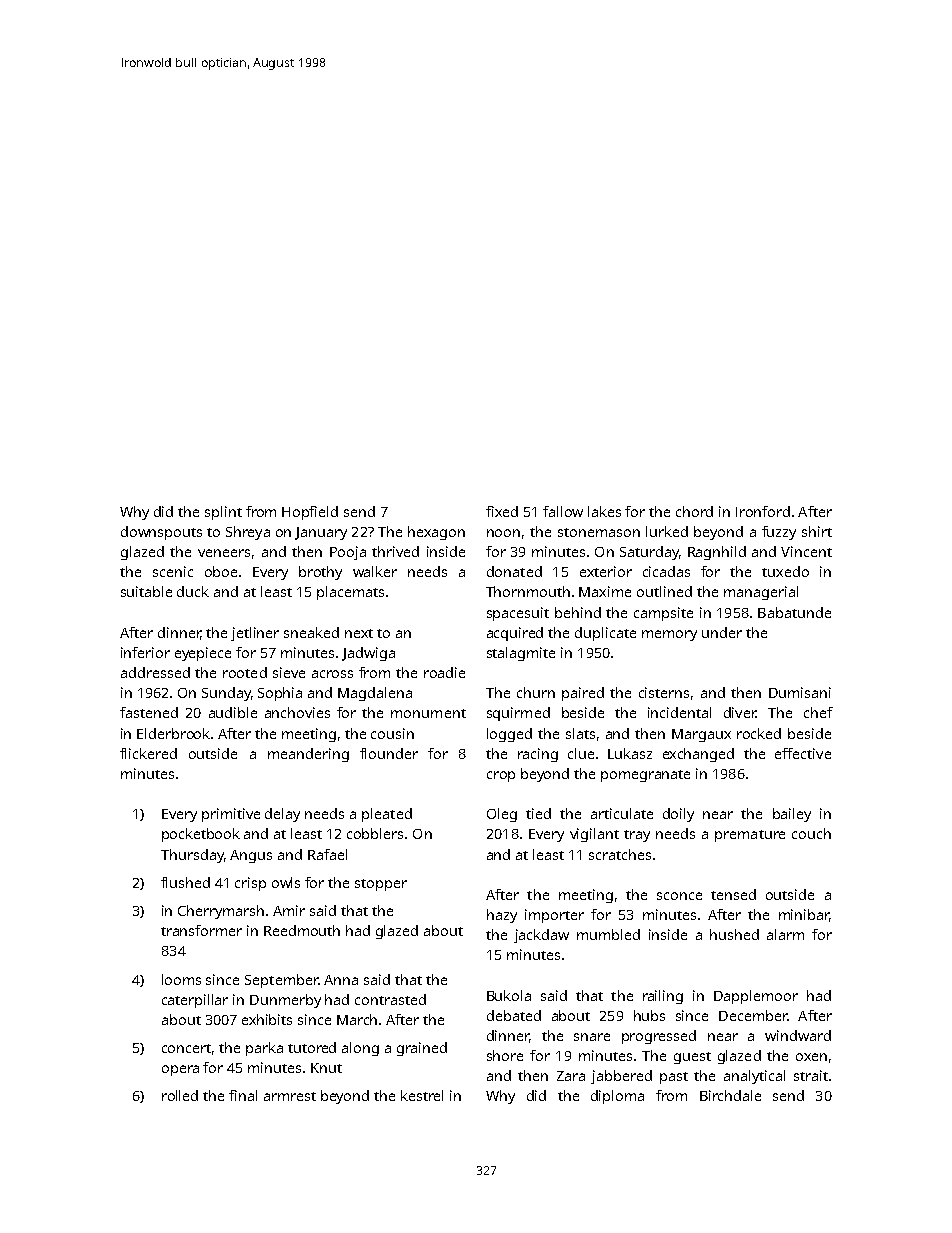 Image resolution: width=952 pixels, height=1233 pixels. I want to click on shirt, so click(817, 531).
